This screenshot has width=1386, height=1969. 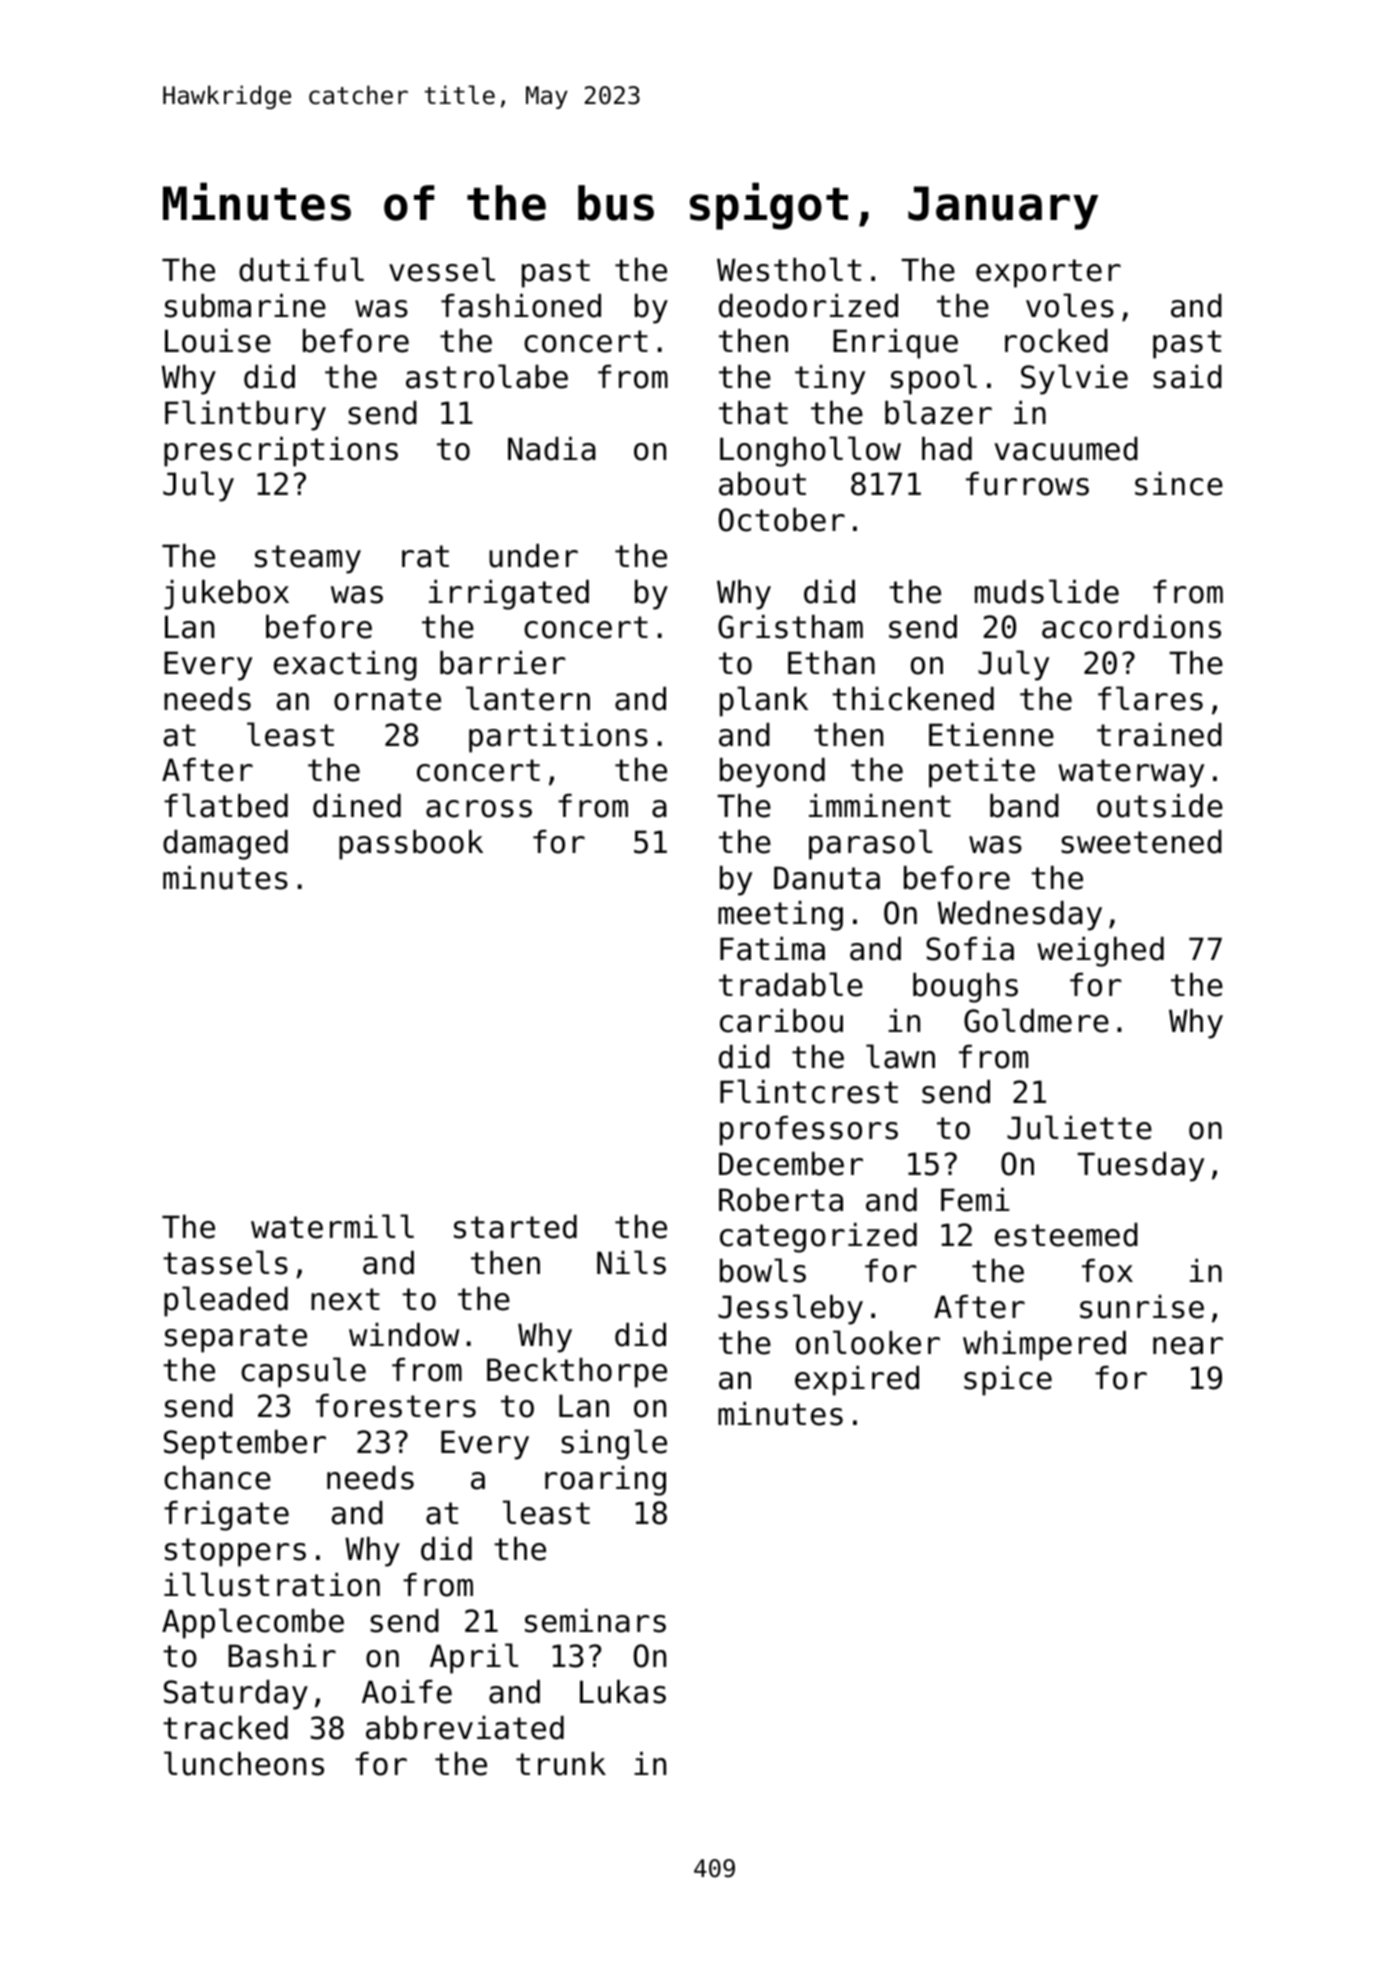 What do you see at coordinates (561, 1764) in the screenshot?
I see `trunk` at bounding box center [561, 1764].
